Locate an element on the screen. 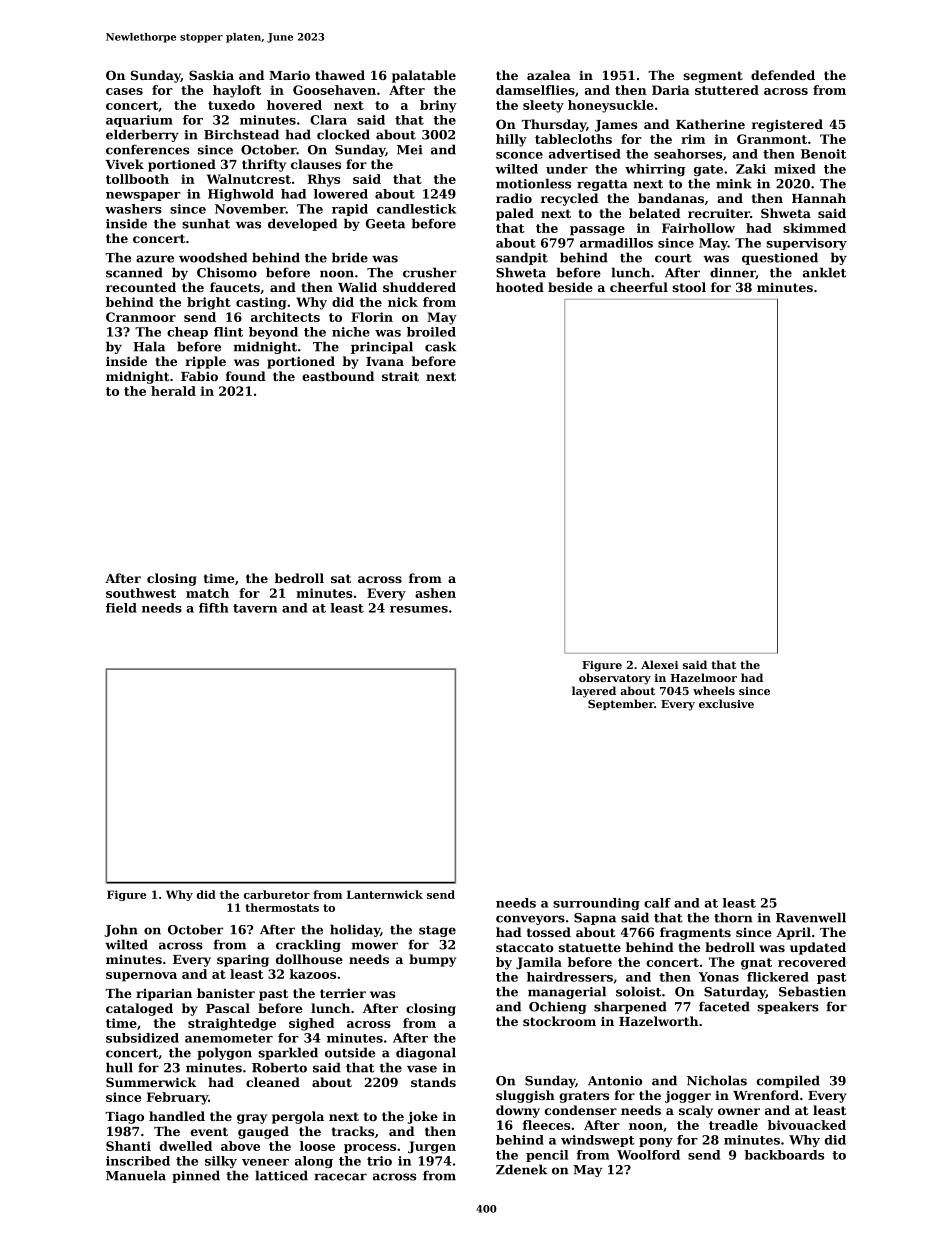  Benoit is located at coordinates (823, 154).
